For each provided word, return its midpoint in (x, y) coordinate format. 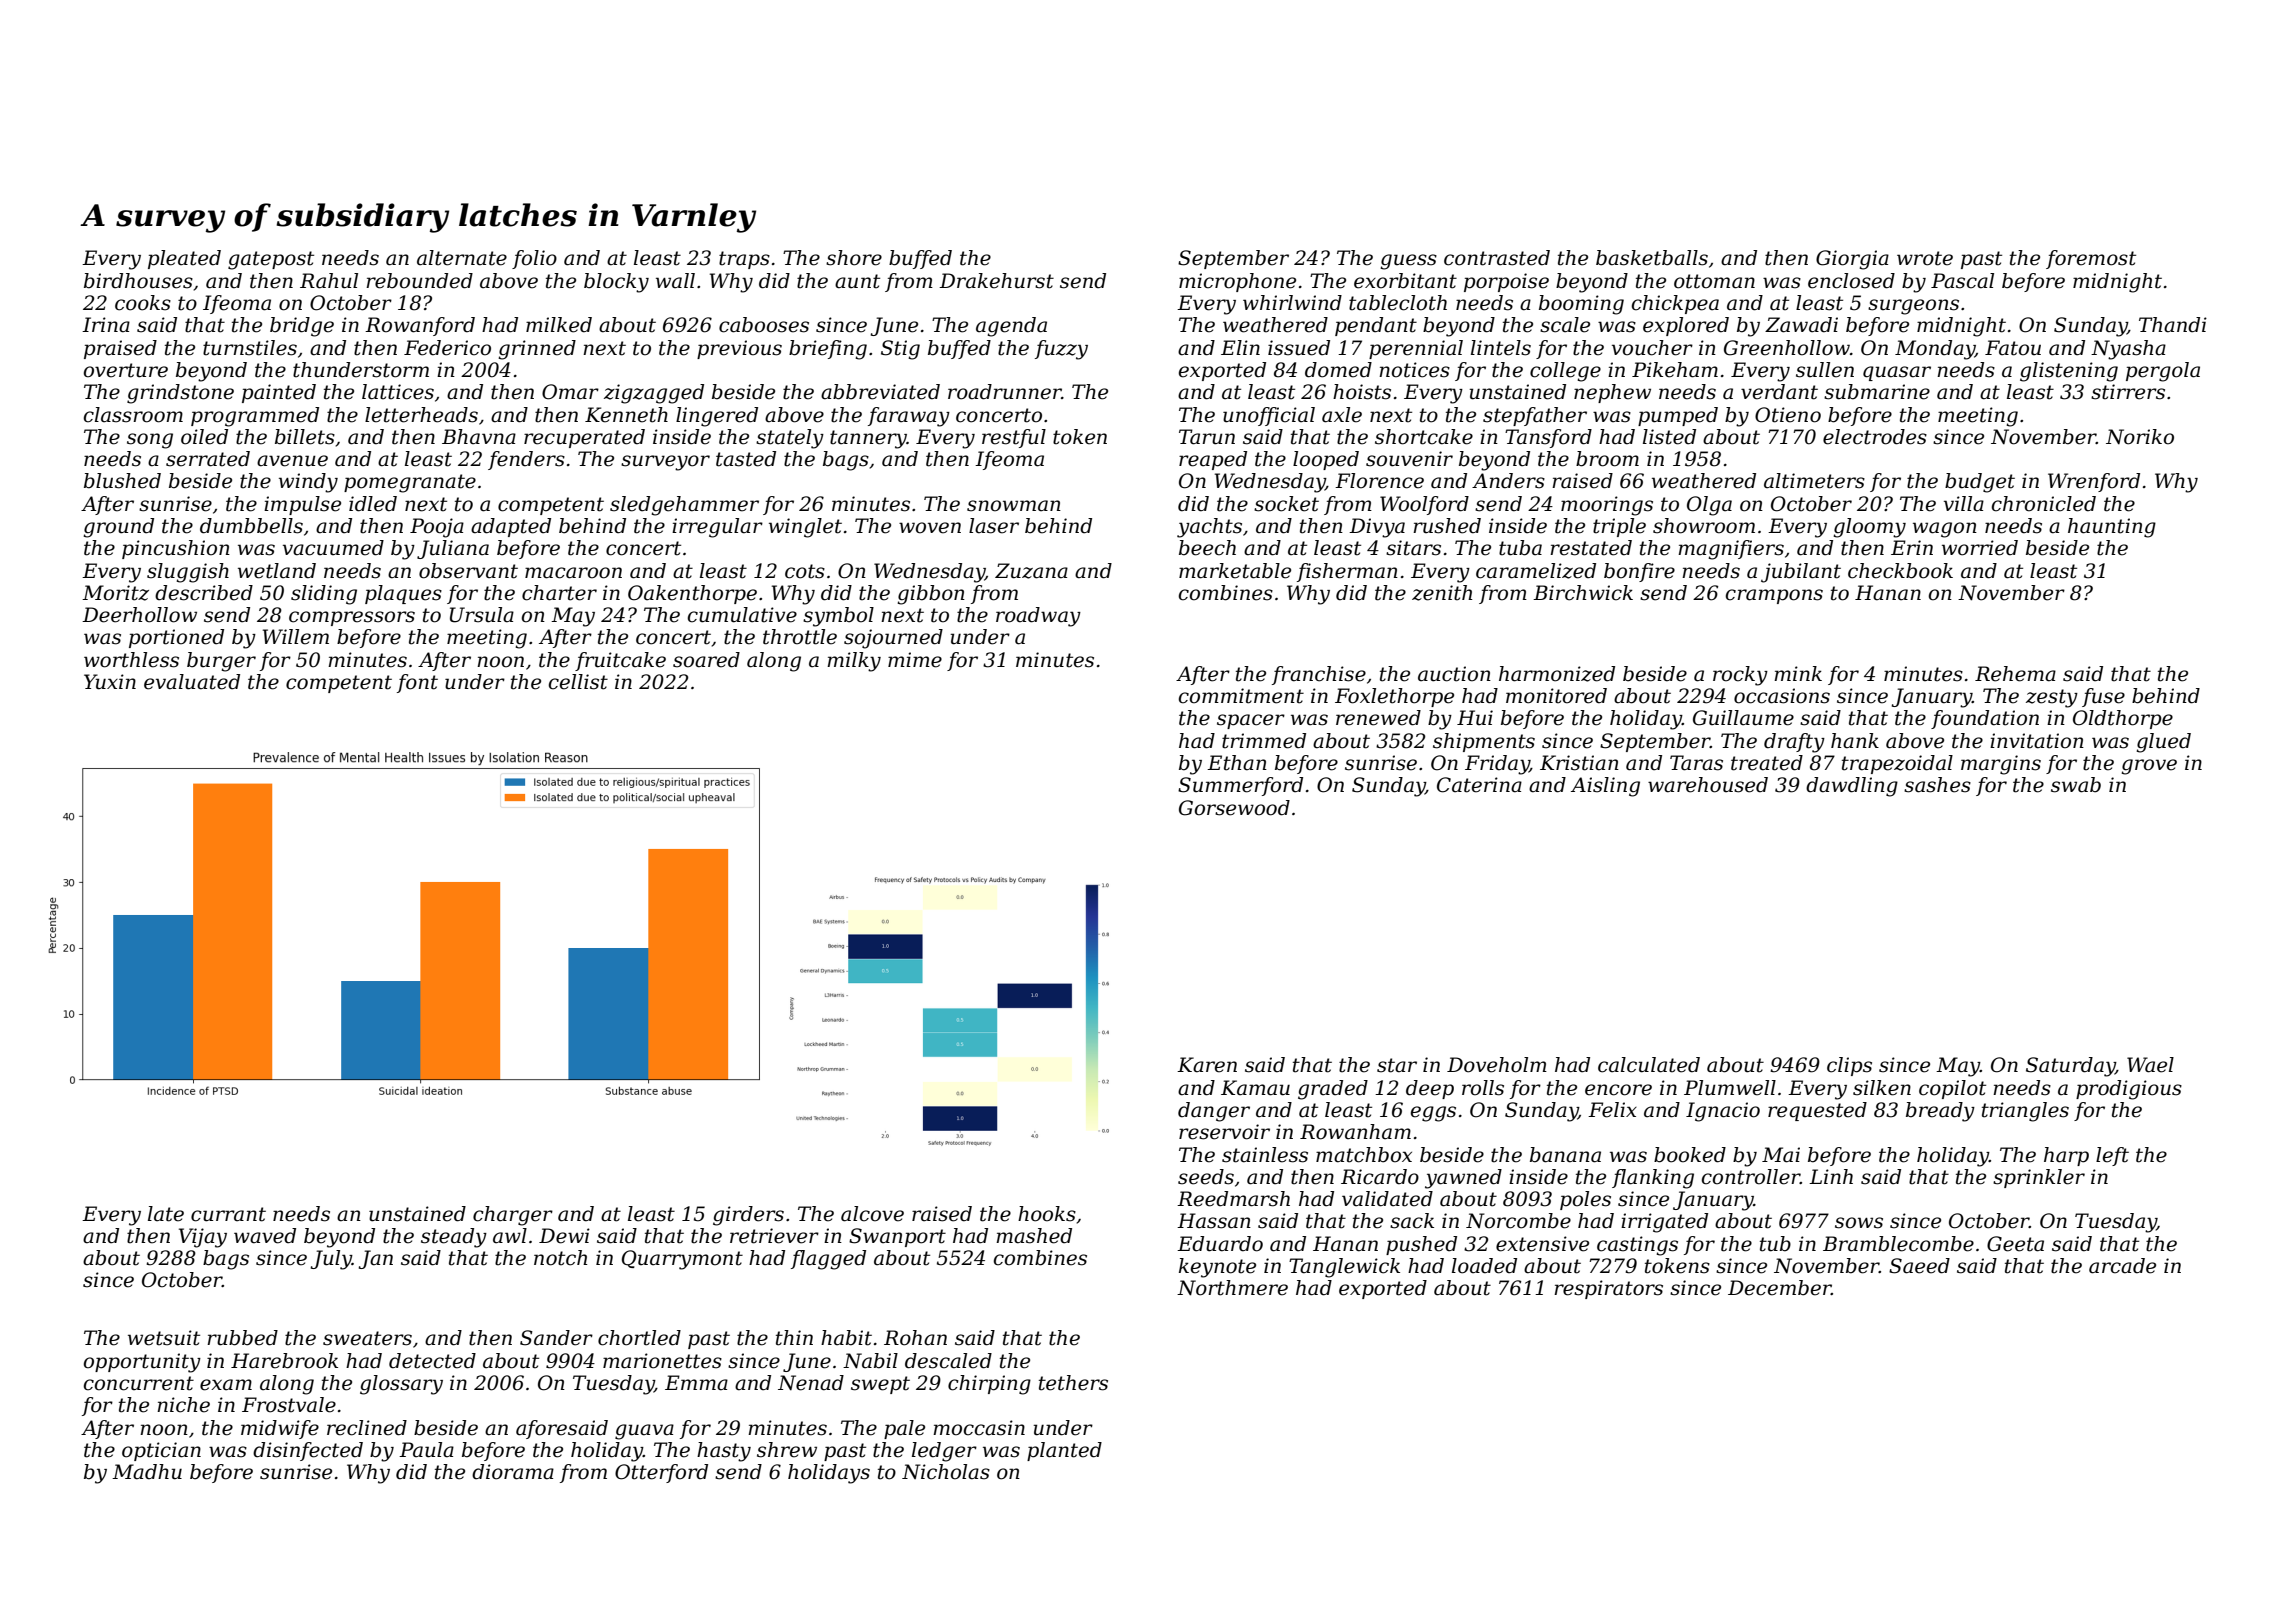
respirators (1608, 1289)
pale (904, 1429)
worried (1980, 548)
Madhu (147, 1472)
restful (1014, 438)
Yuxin (110, 682)
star (1397, 1065)
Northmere (1232, 1288)
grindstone (180, 394)
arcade (2122, 1266)
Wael (2150, 1065)
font (417, 683)
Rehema (2015, 674)
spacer (1251, 721)
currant (228, 1214)
